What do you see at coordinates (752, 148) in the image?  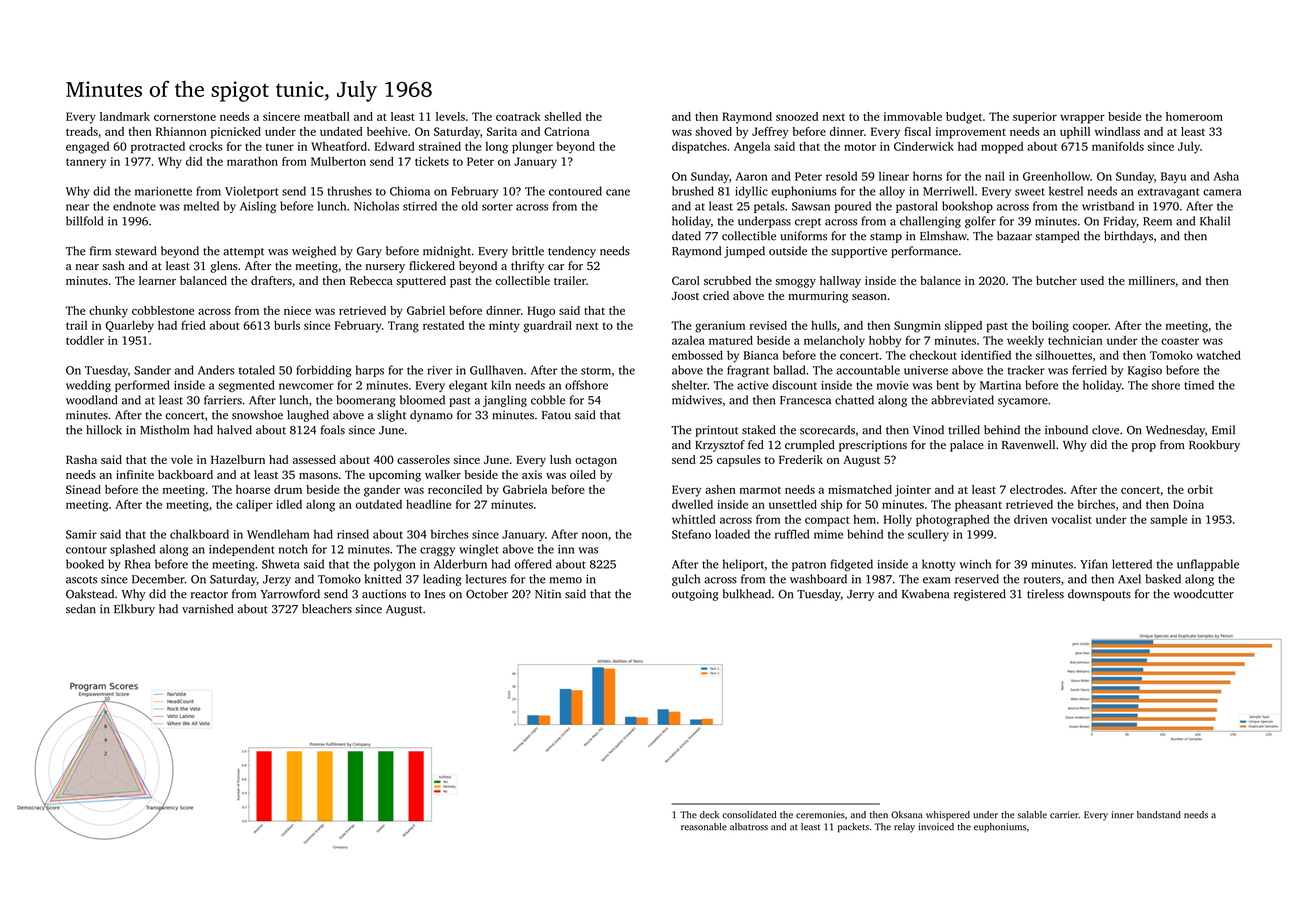 I see `Angela` at bounding box center [752, 148].
